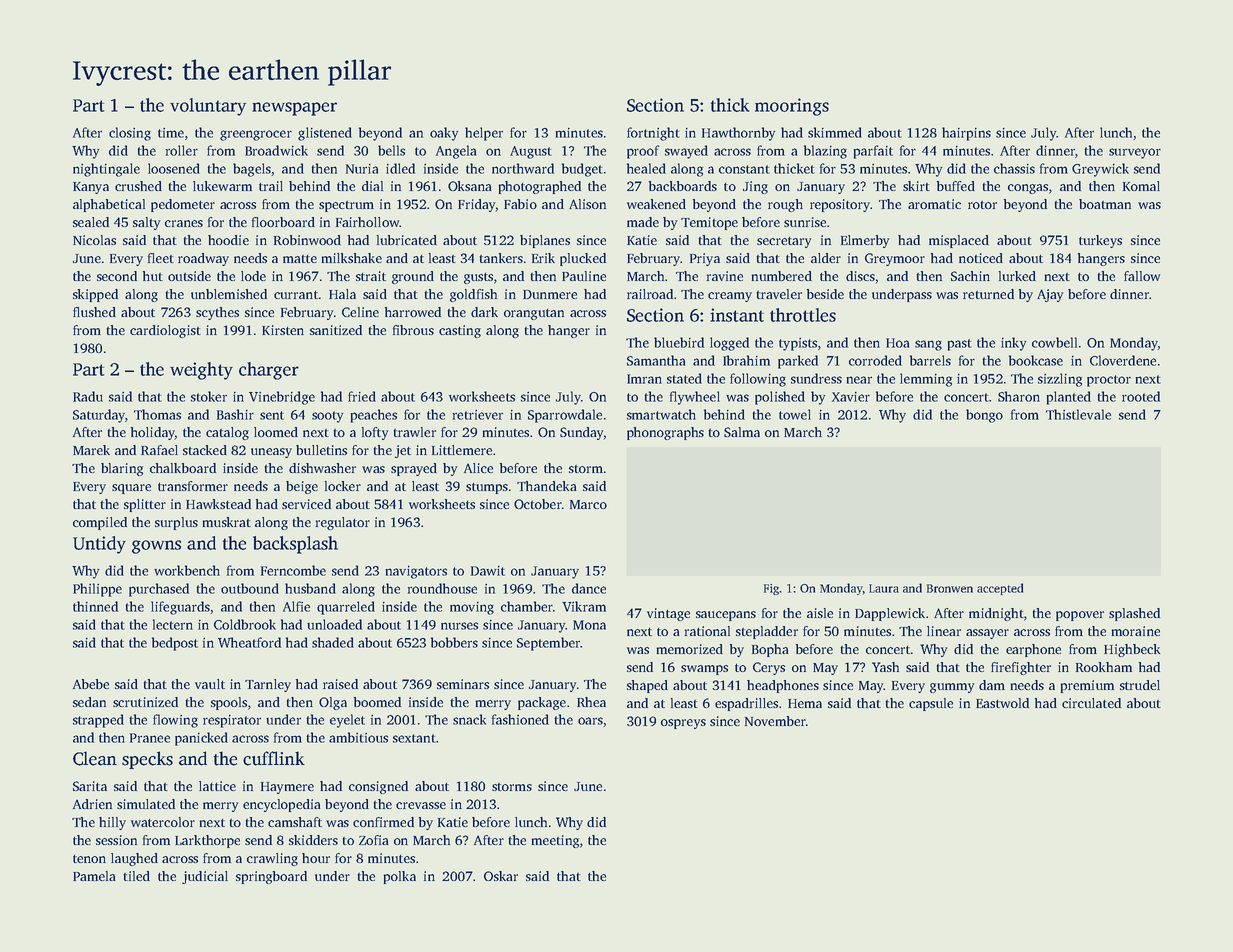 The width and height of the screenshot is (1233, 952). What do you see at coordinates (1091, 703) in the screenshot?
I see `circulated` at bounding box center [1091, 703].
